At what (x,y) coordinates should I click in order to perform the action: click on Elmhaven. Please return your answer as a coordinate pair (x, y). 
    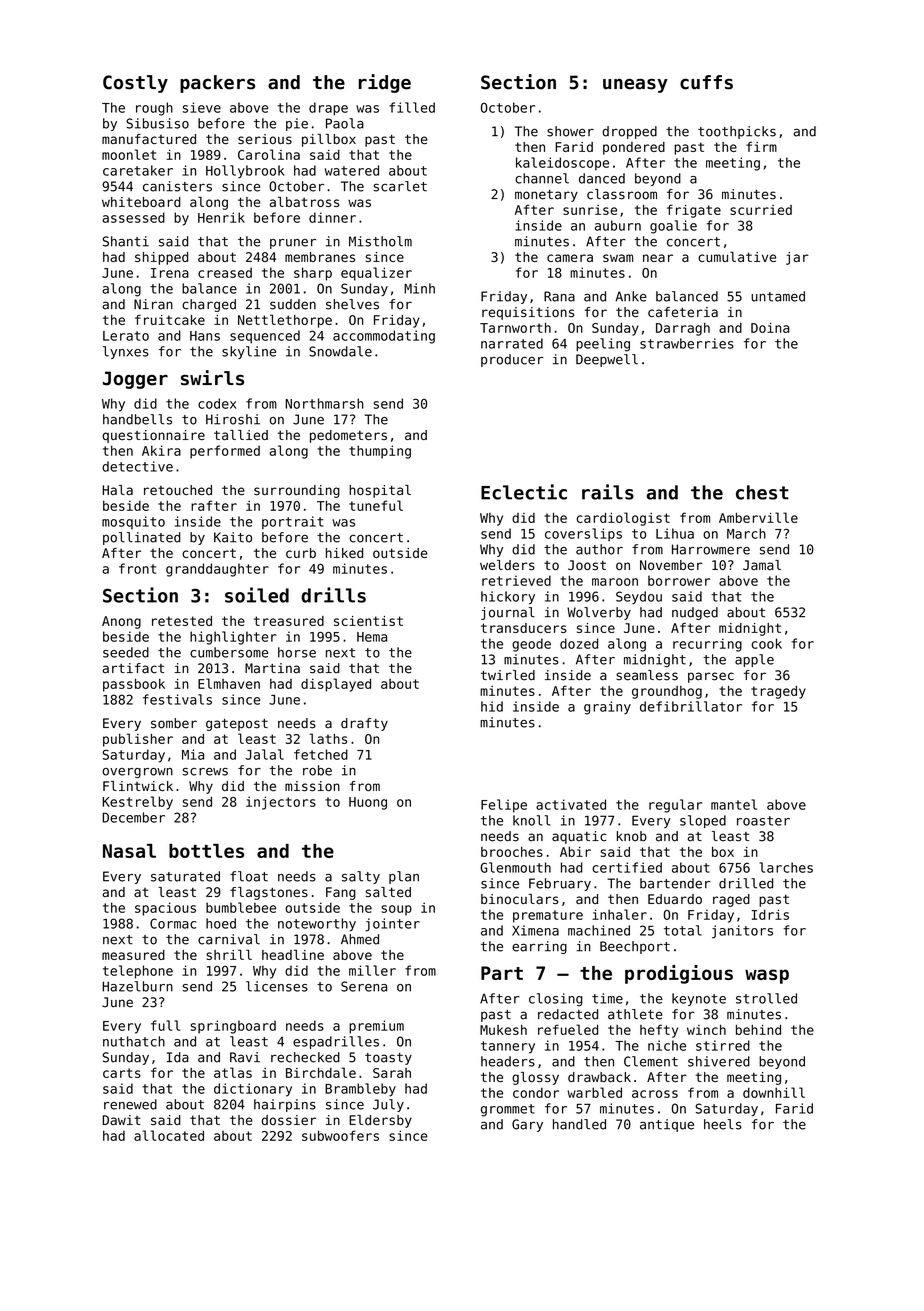
    Looking at the image, I should click on (229, 683).
